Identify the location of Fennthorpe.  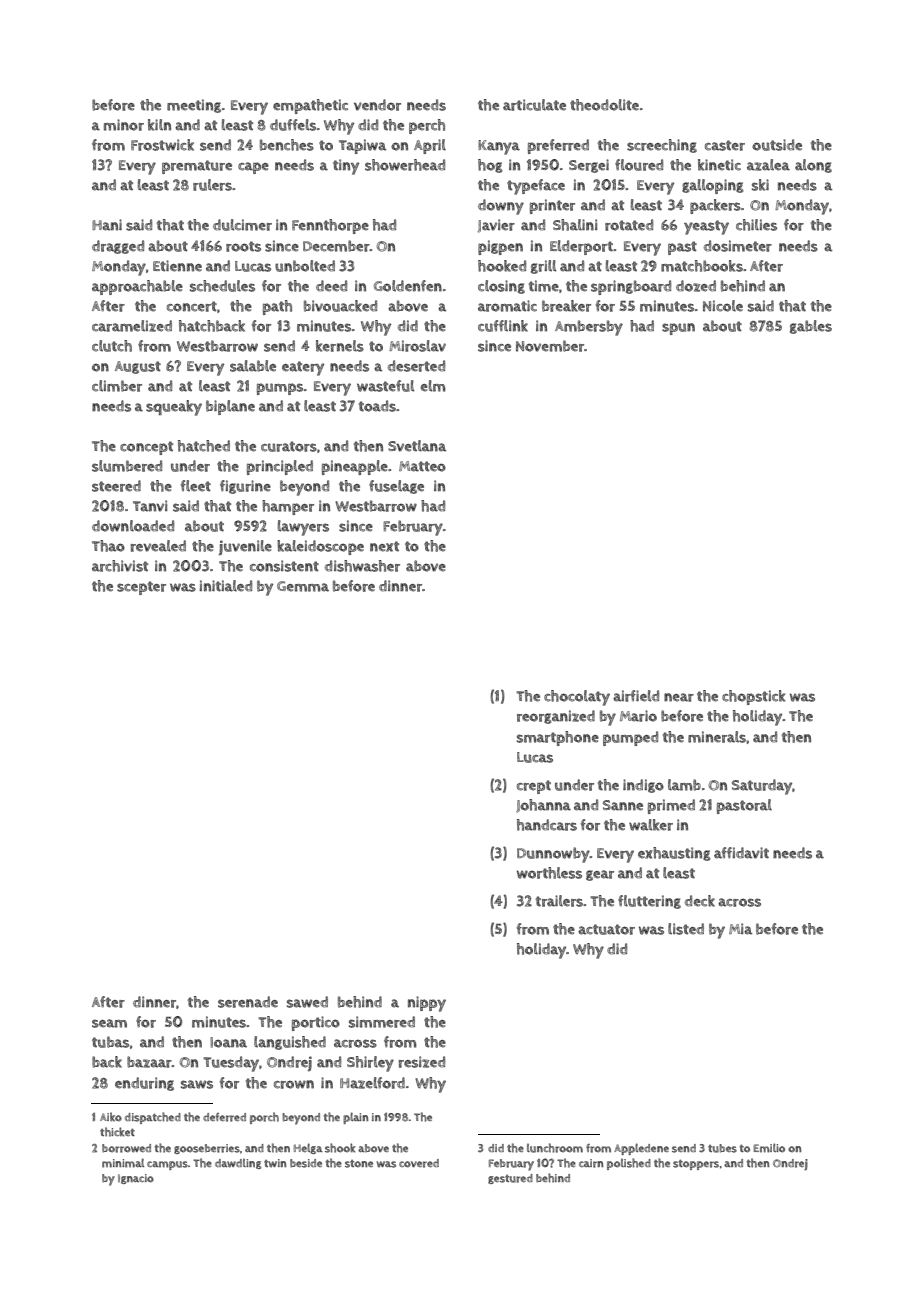
(330, 226).
